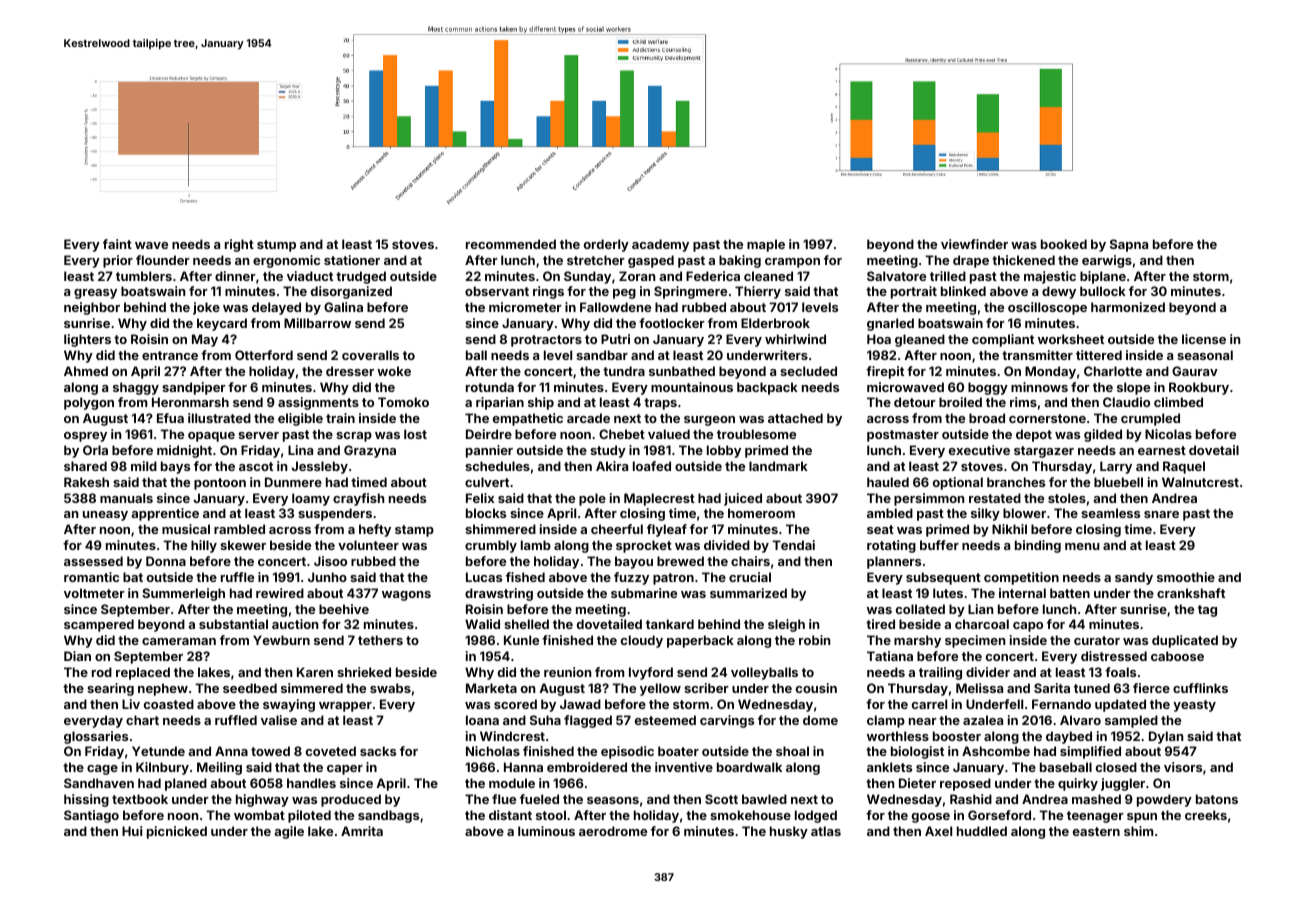 The height and width of the screenshot is (924, 1308). What do you see at coordinates (352, 260) in the screenshot?
I see `stationer` at bounding box center [352, 260].
